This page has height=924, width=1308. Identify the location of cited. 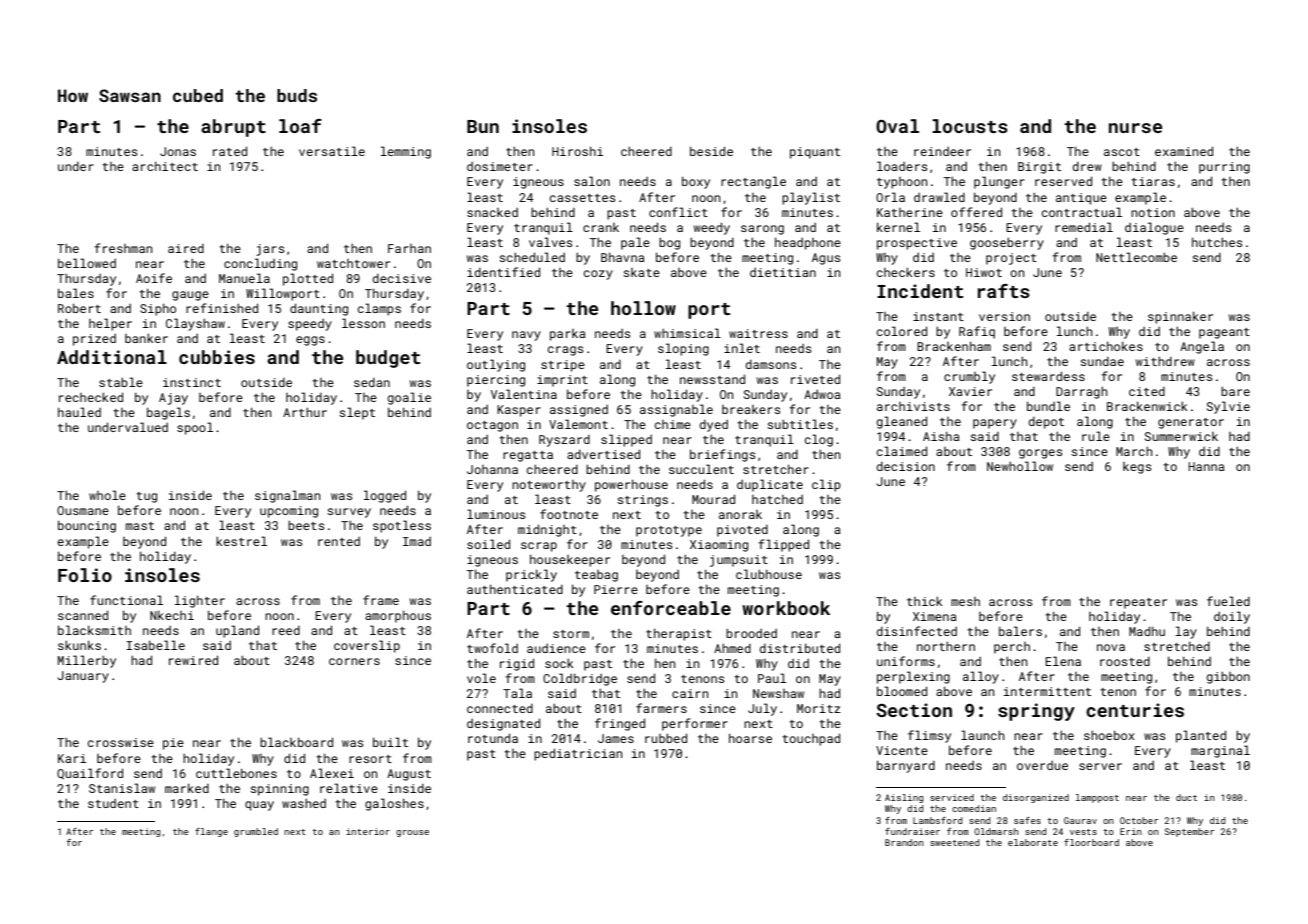
(1147, 391).
